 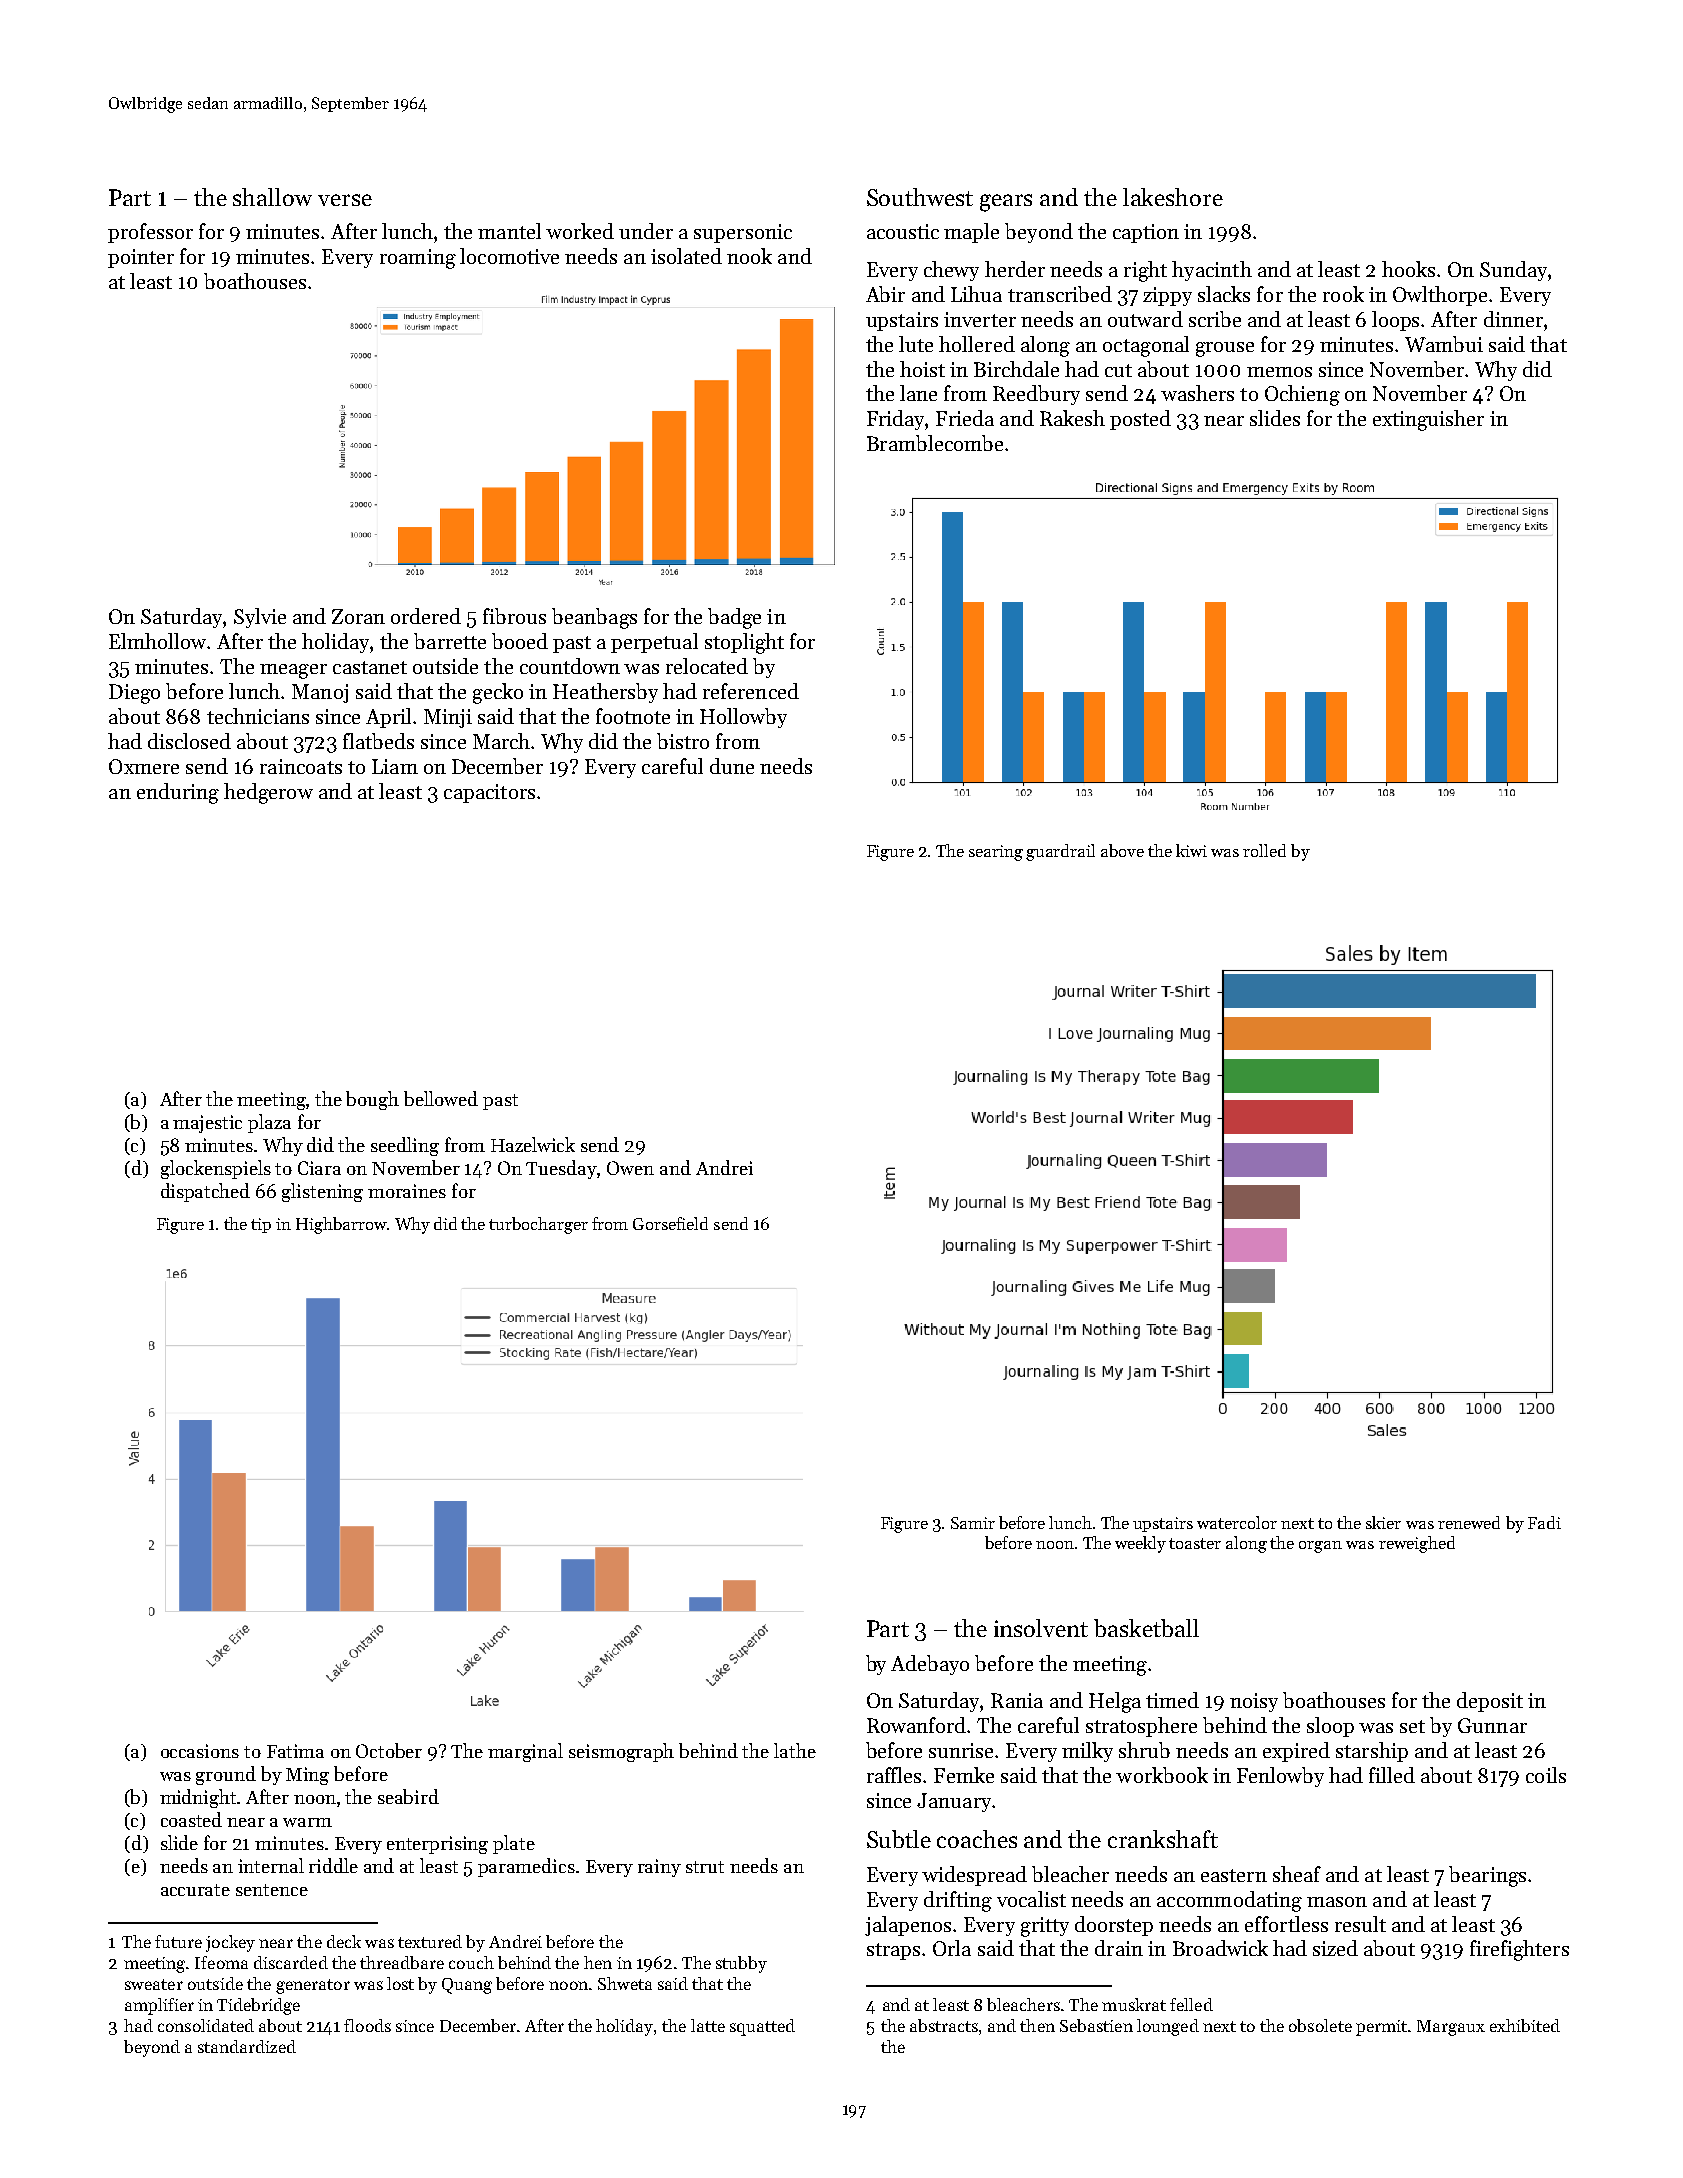 I want to click on Owen, so click(x=630, y=1168).
